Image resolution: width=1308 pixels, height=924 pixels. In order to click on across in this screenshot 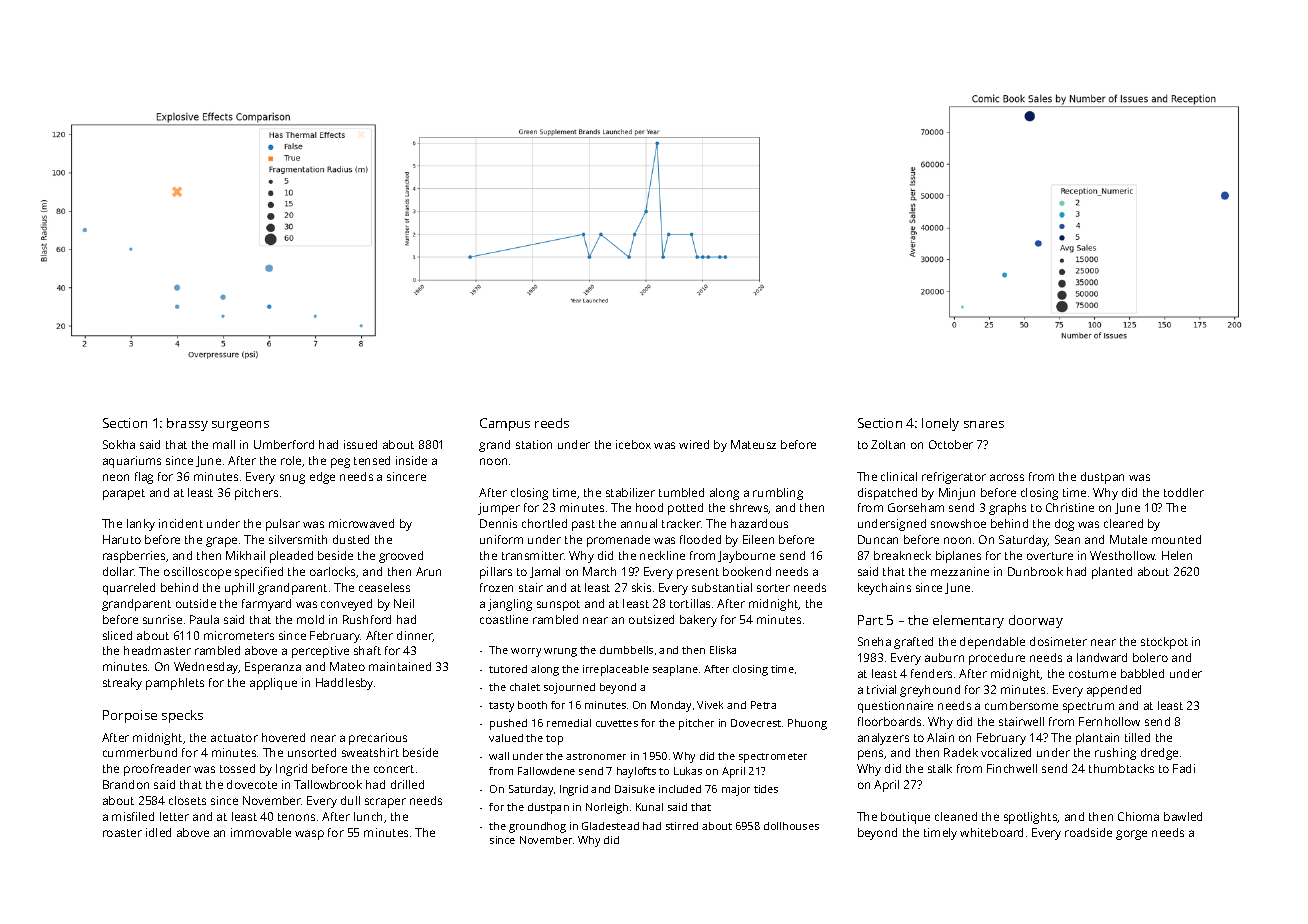, I will do `click(1007, 477)`.
